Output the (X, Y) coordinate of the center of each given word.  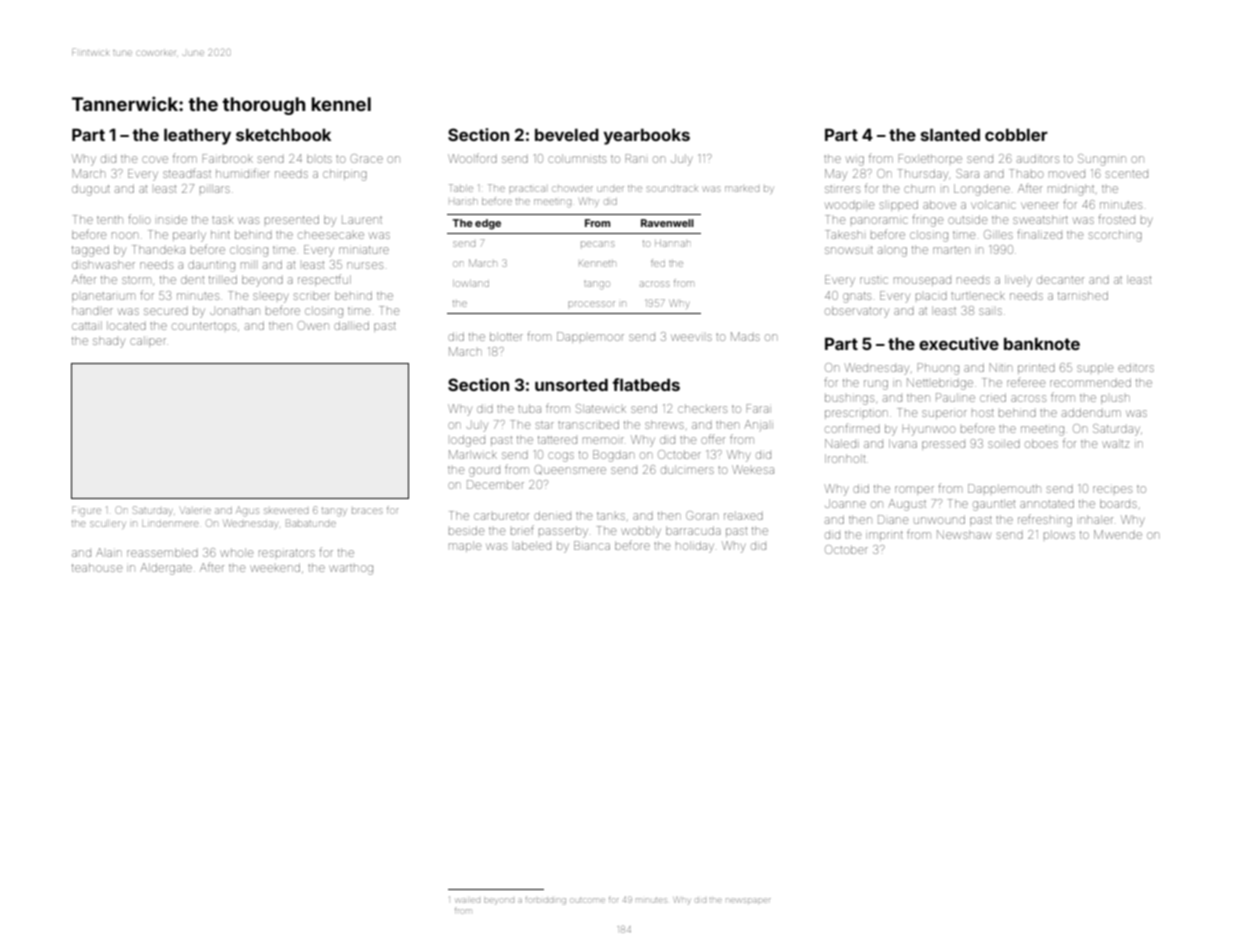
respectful (324, 280)
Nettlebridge (940, 384)
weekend (275, 567)
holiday (695, 547)
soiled (1004, 443)
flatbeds (646, 384)
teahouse (97, 567)
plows (1059, 534)
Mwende (1118, 534)
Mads (745, 336)
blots (319, 158)
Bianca (592, 545)
